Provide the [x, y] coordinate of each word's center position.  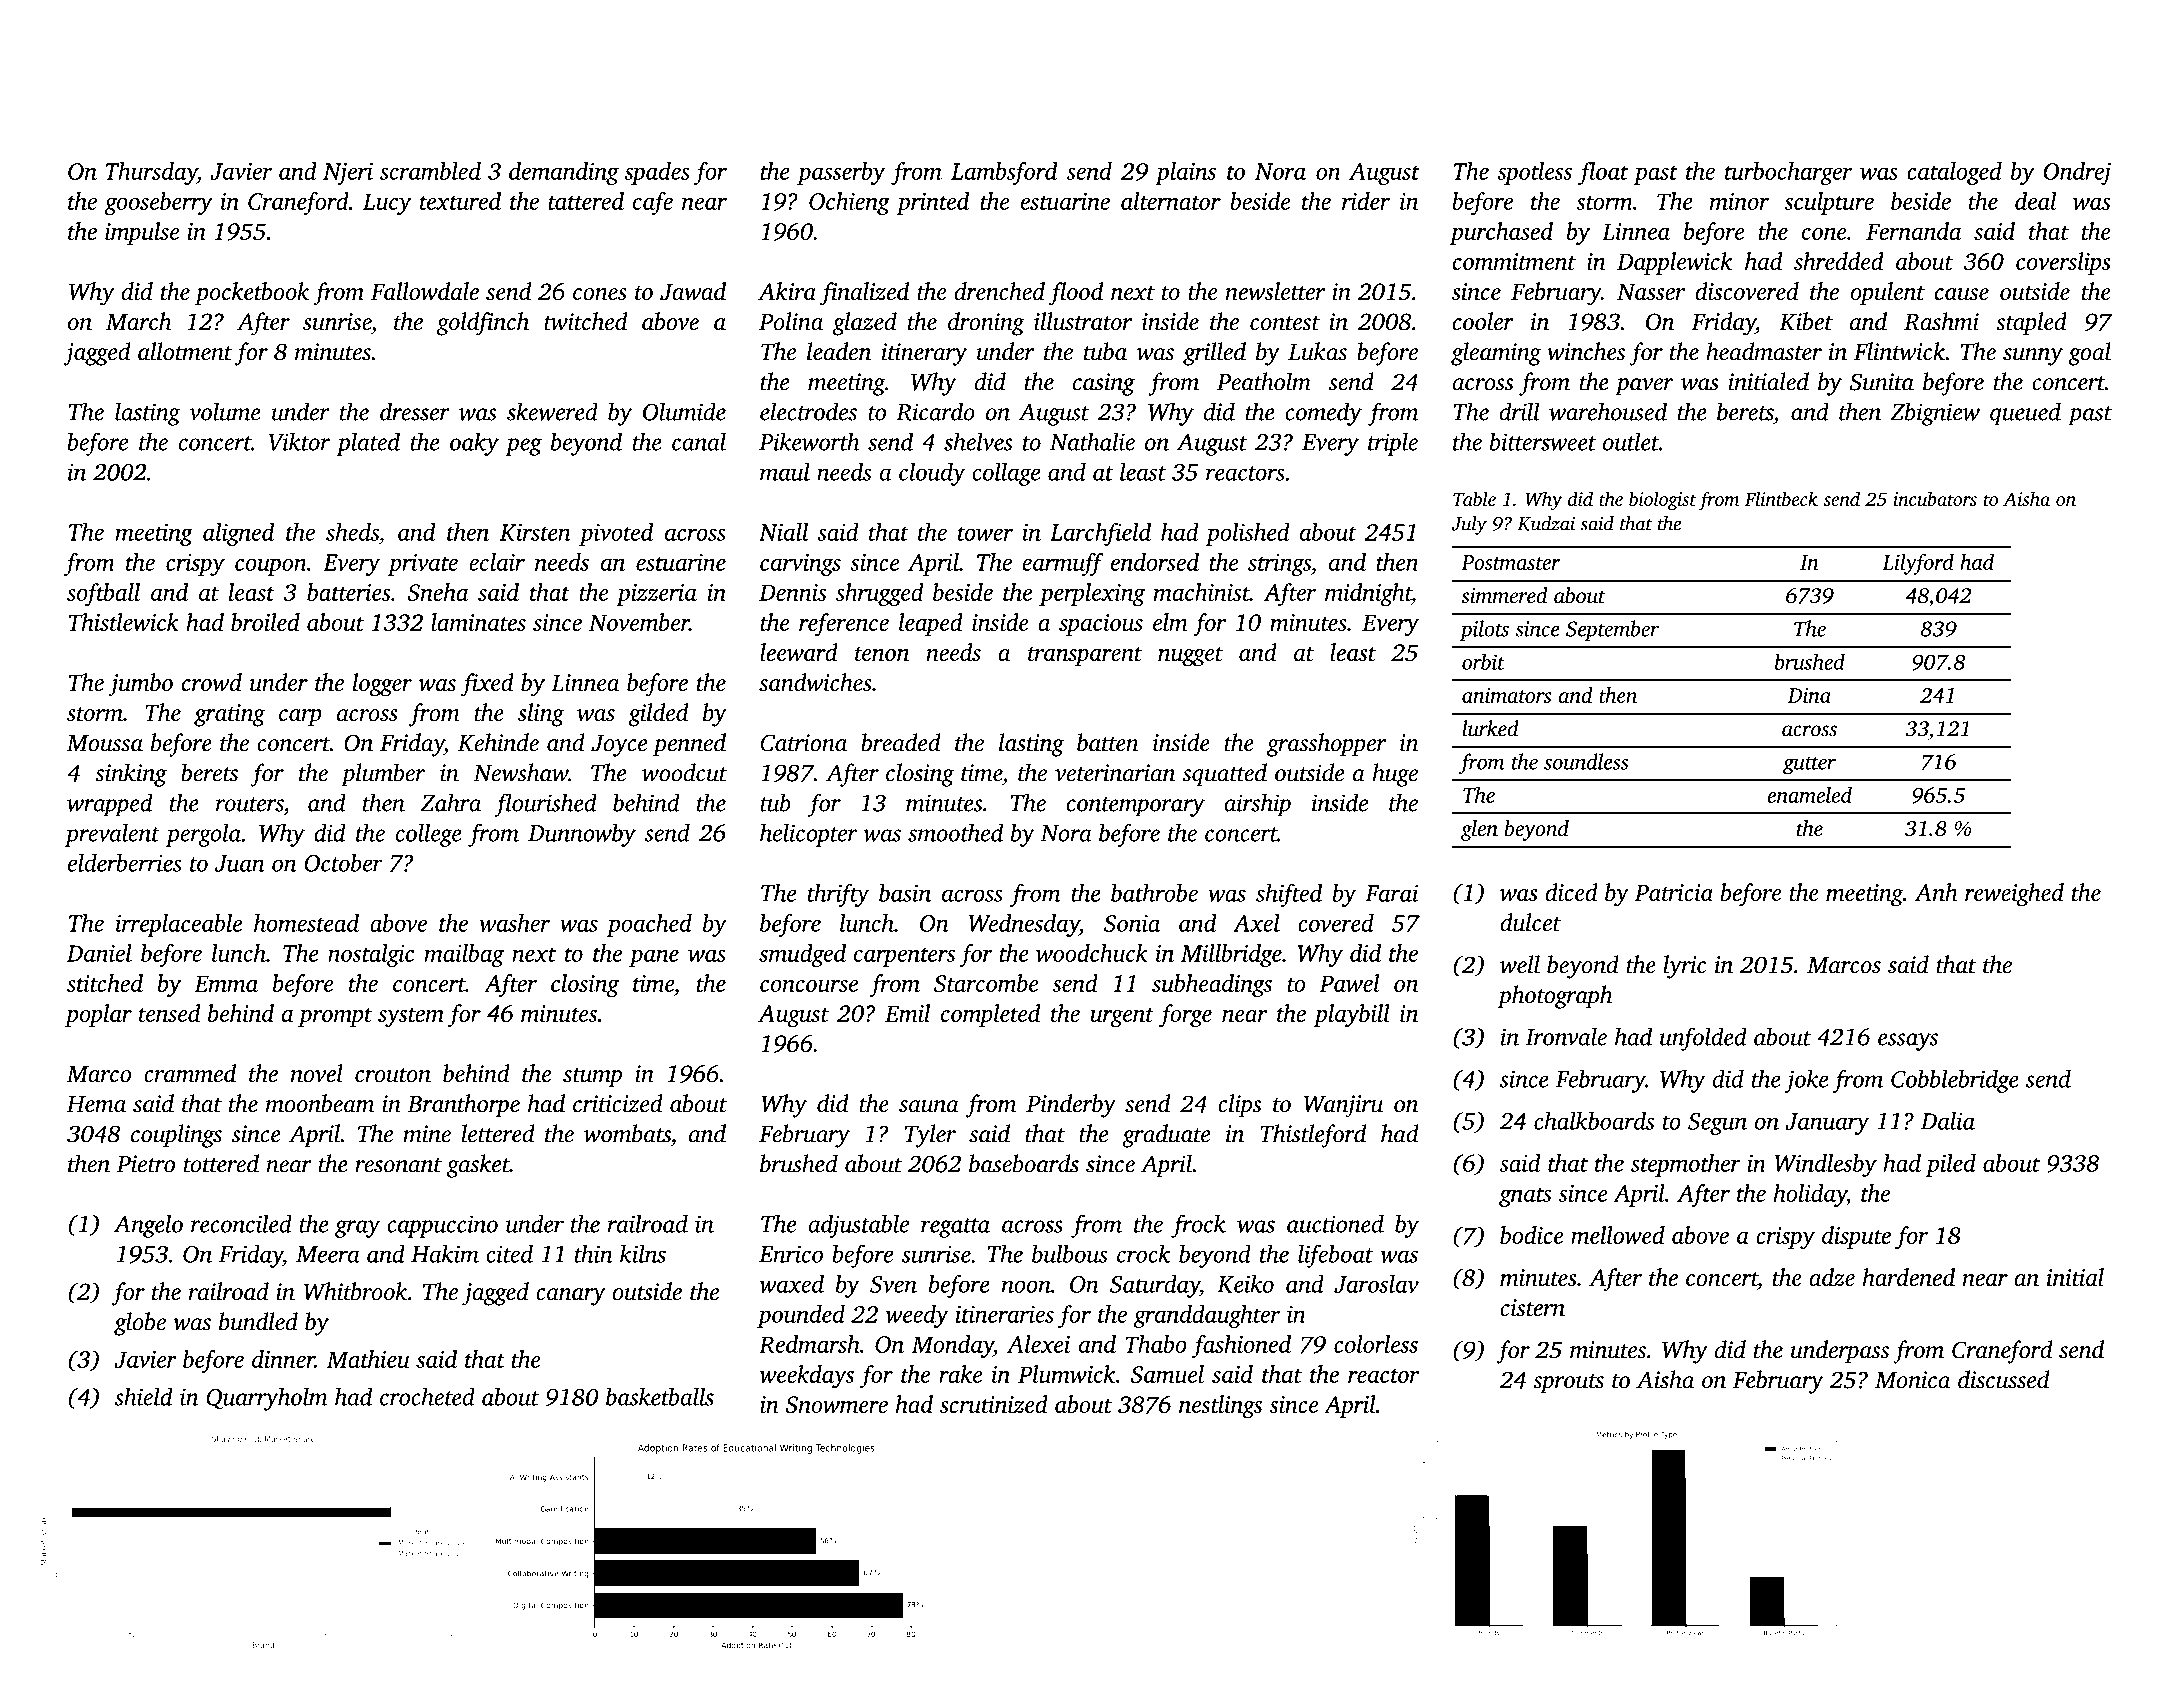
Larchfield [1100, 534]
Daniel [99, 953]
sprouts [1568, 1384]
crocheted [427, 1396]
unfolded [1703, 1039]
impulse [142, 233]
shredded [1839, 261]
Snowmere [836, 1404]
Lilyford [1918, 564]
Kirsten [535, 532]
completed [991, 1015]
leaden [839, 351]
